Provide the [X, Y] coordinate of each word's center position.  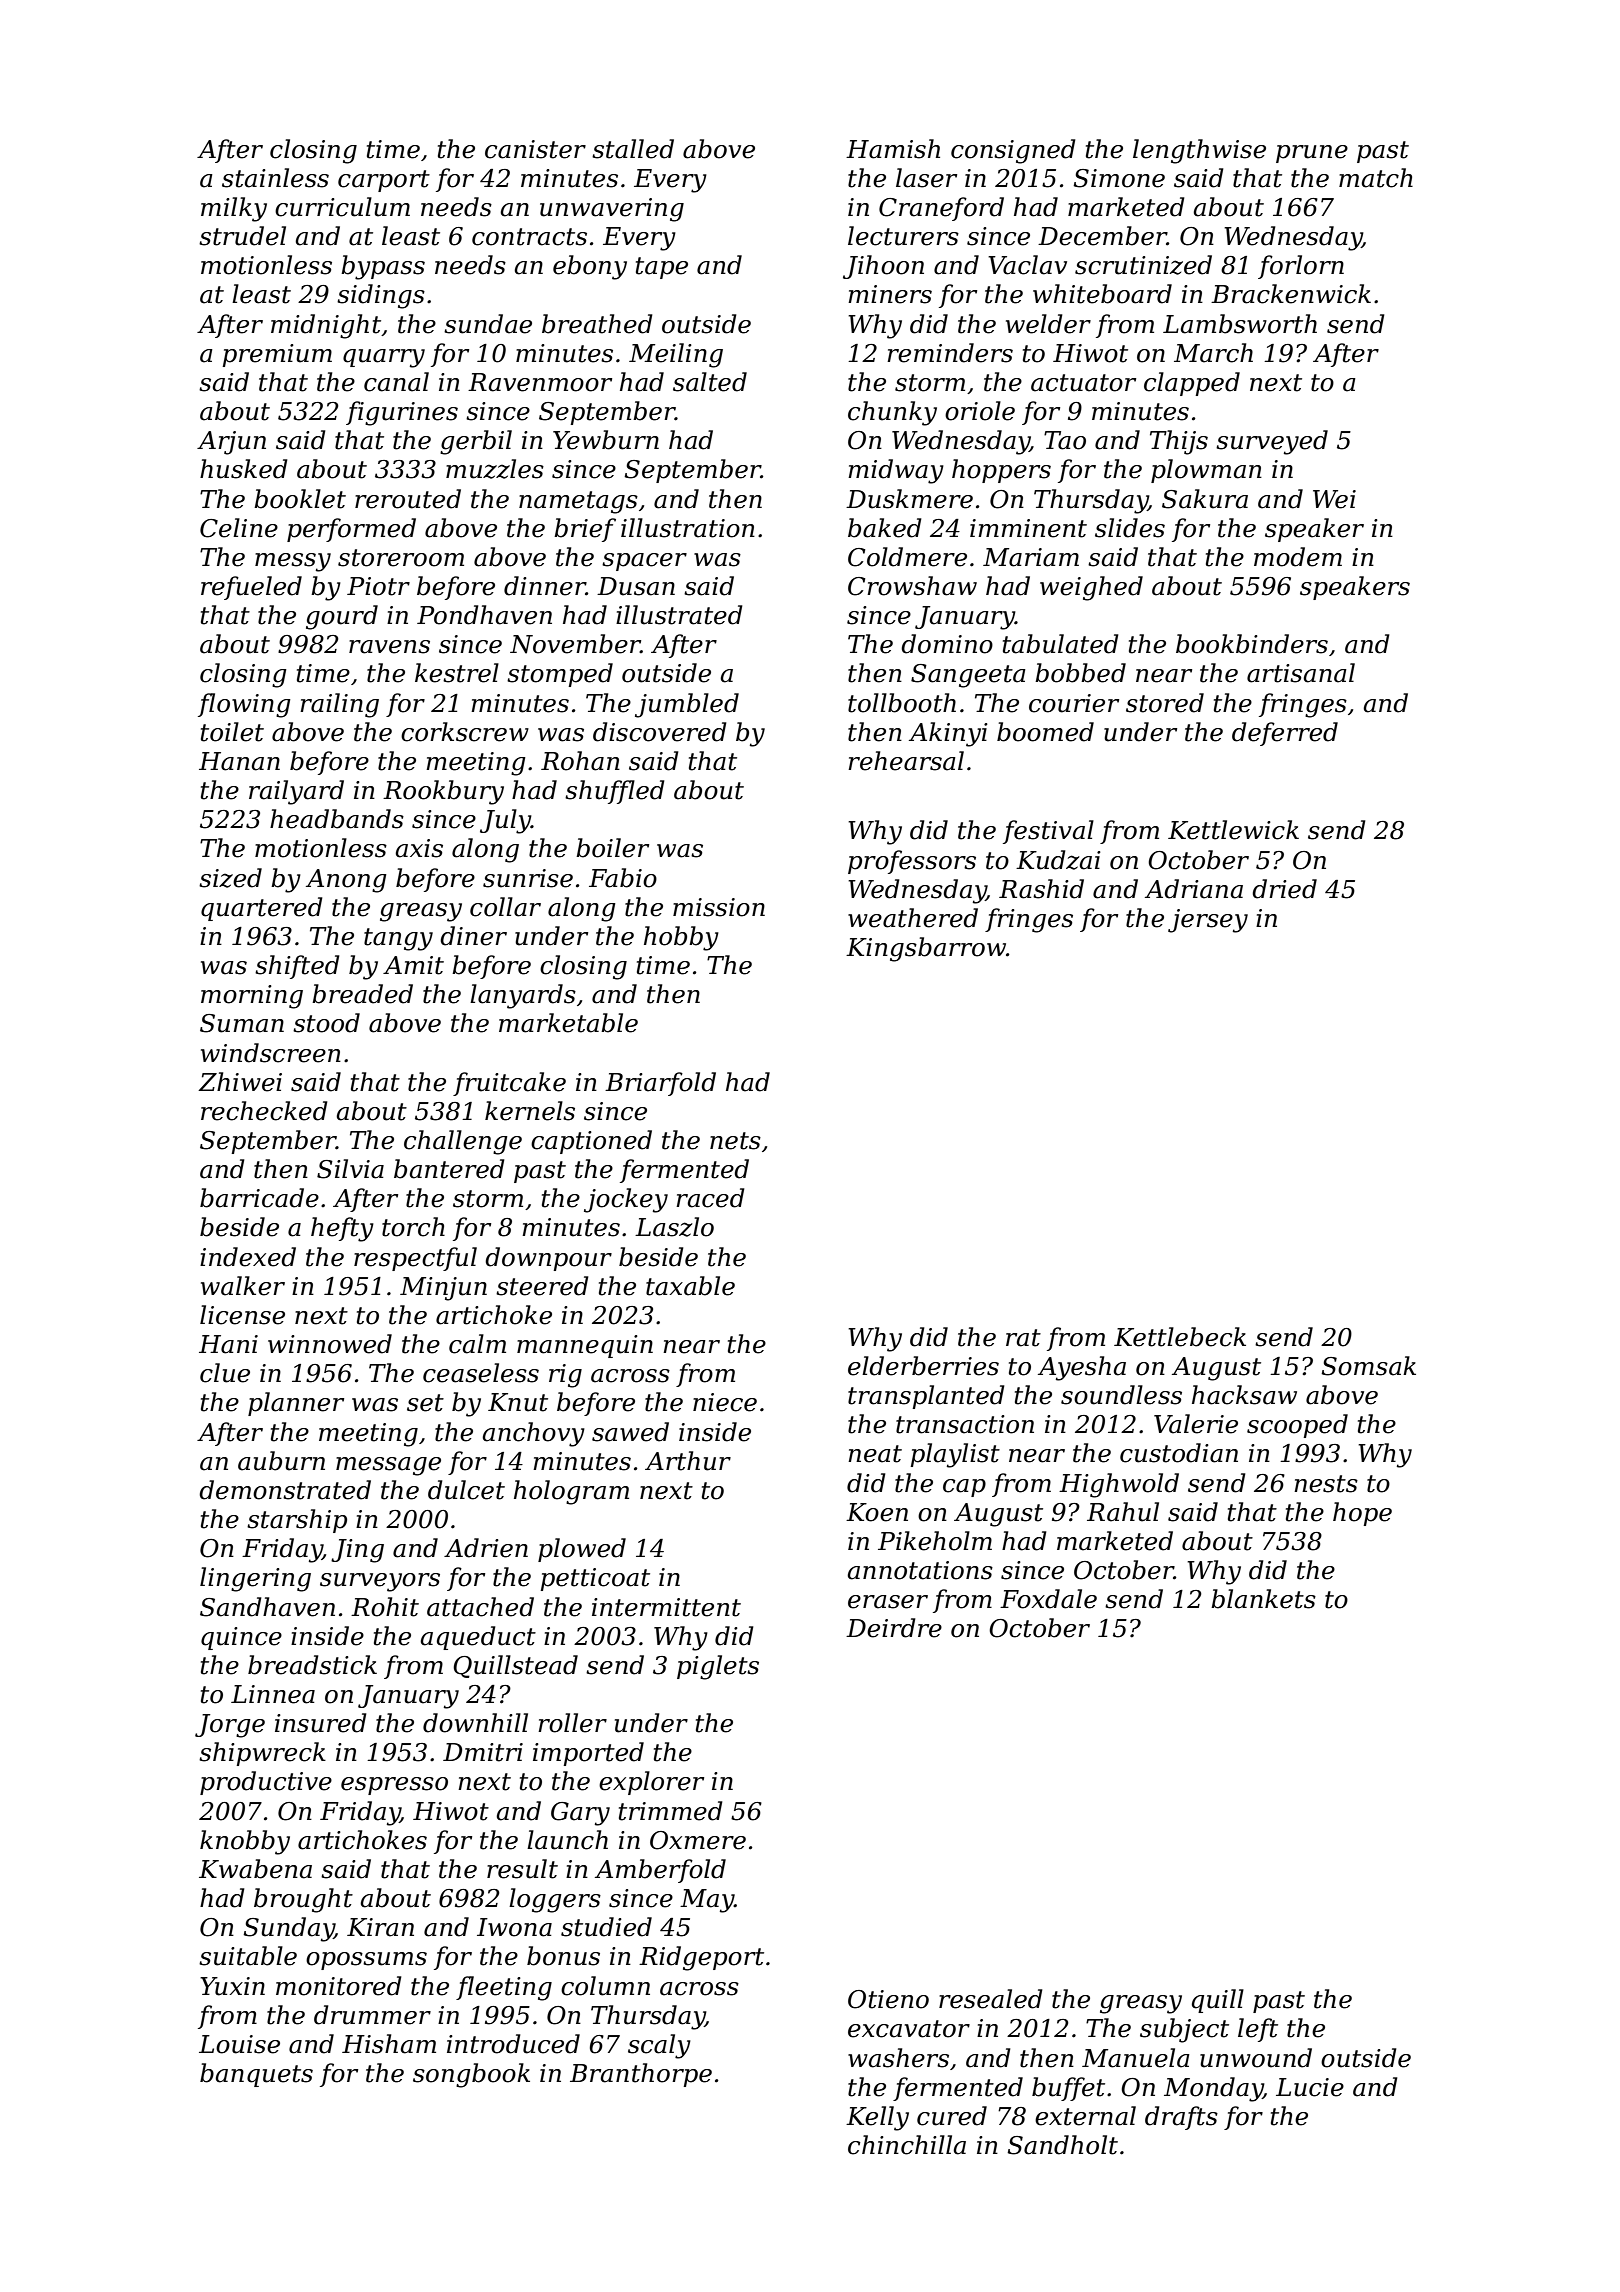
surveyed [1272, 442]
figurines [402, 413]
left [1258, 2030]
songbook [471, 2075]
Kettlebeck [1180, 1337]
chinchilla [907, 2145]
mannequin [585, 1346]
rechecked [264, 1111]
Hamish [893, 149]
